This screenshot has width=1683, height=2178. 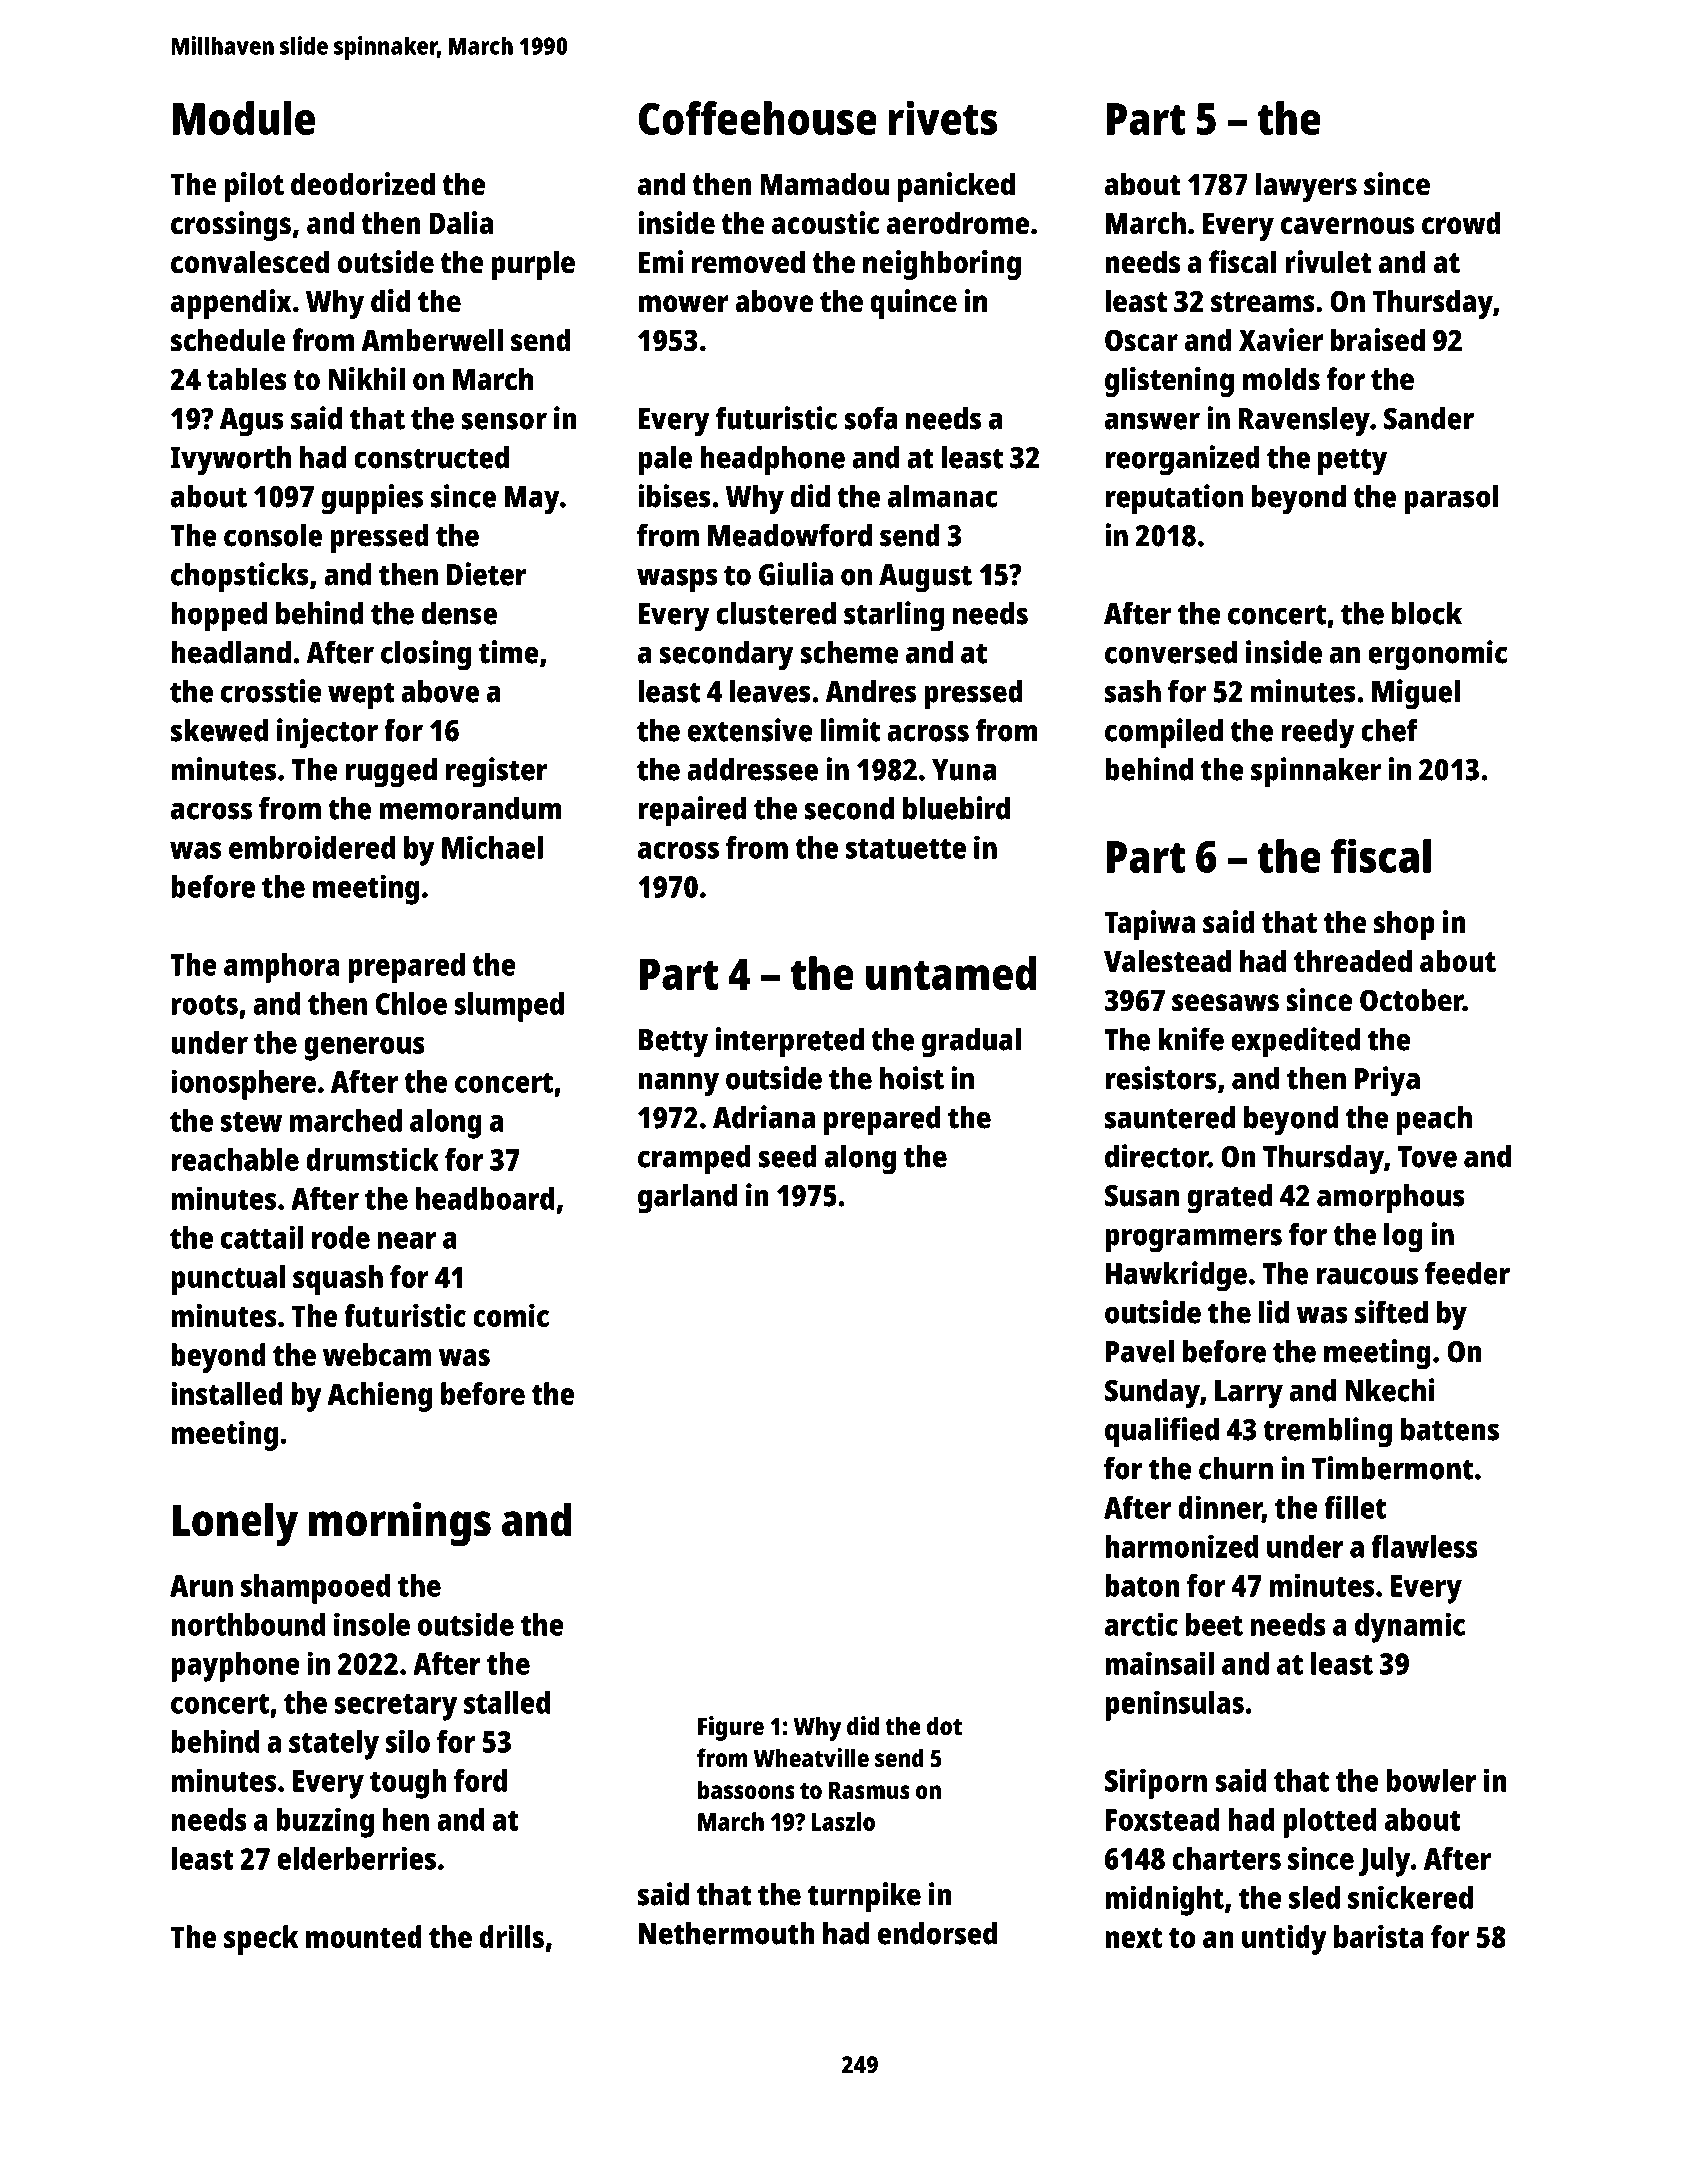 What do you see at coordinates (511, 1936) in the screenshot?
I see `drills` at bounding box center [511, 1936].
